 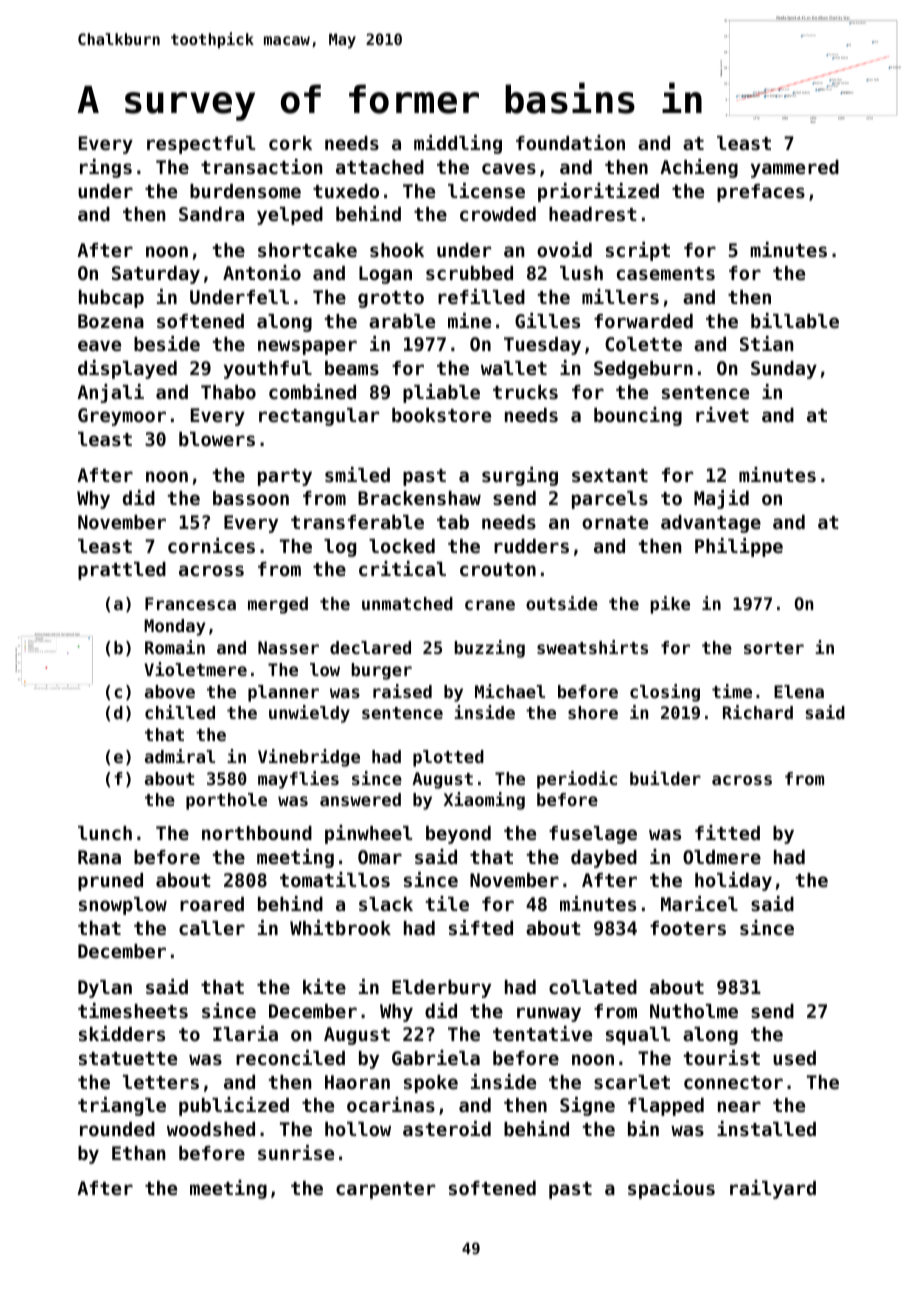 I want to click on Signe, so click(x=587, y=1106).
